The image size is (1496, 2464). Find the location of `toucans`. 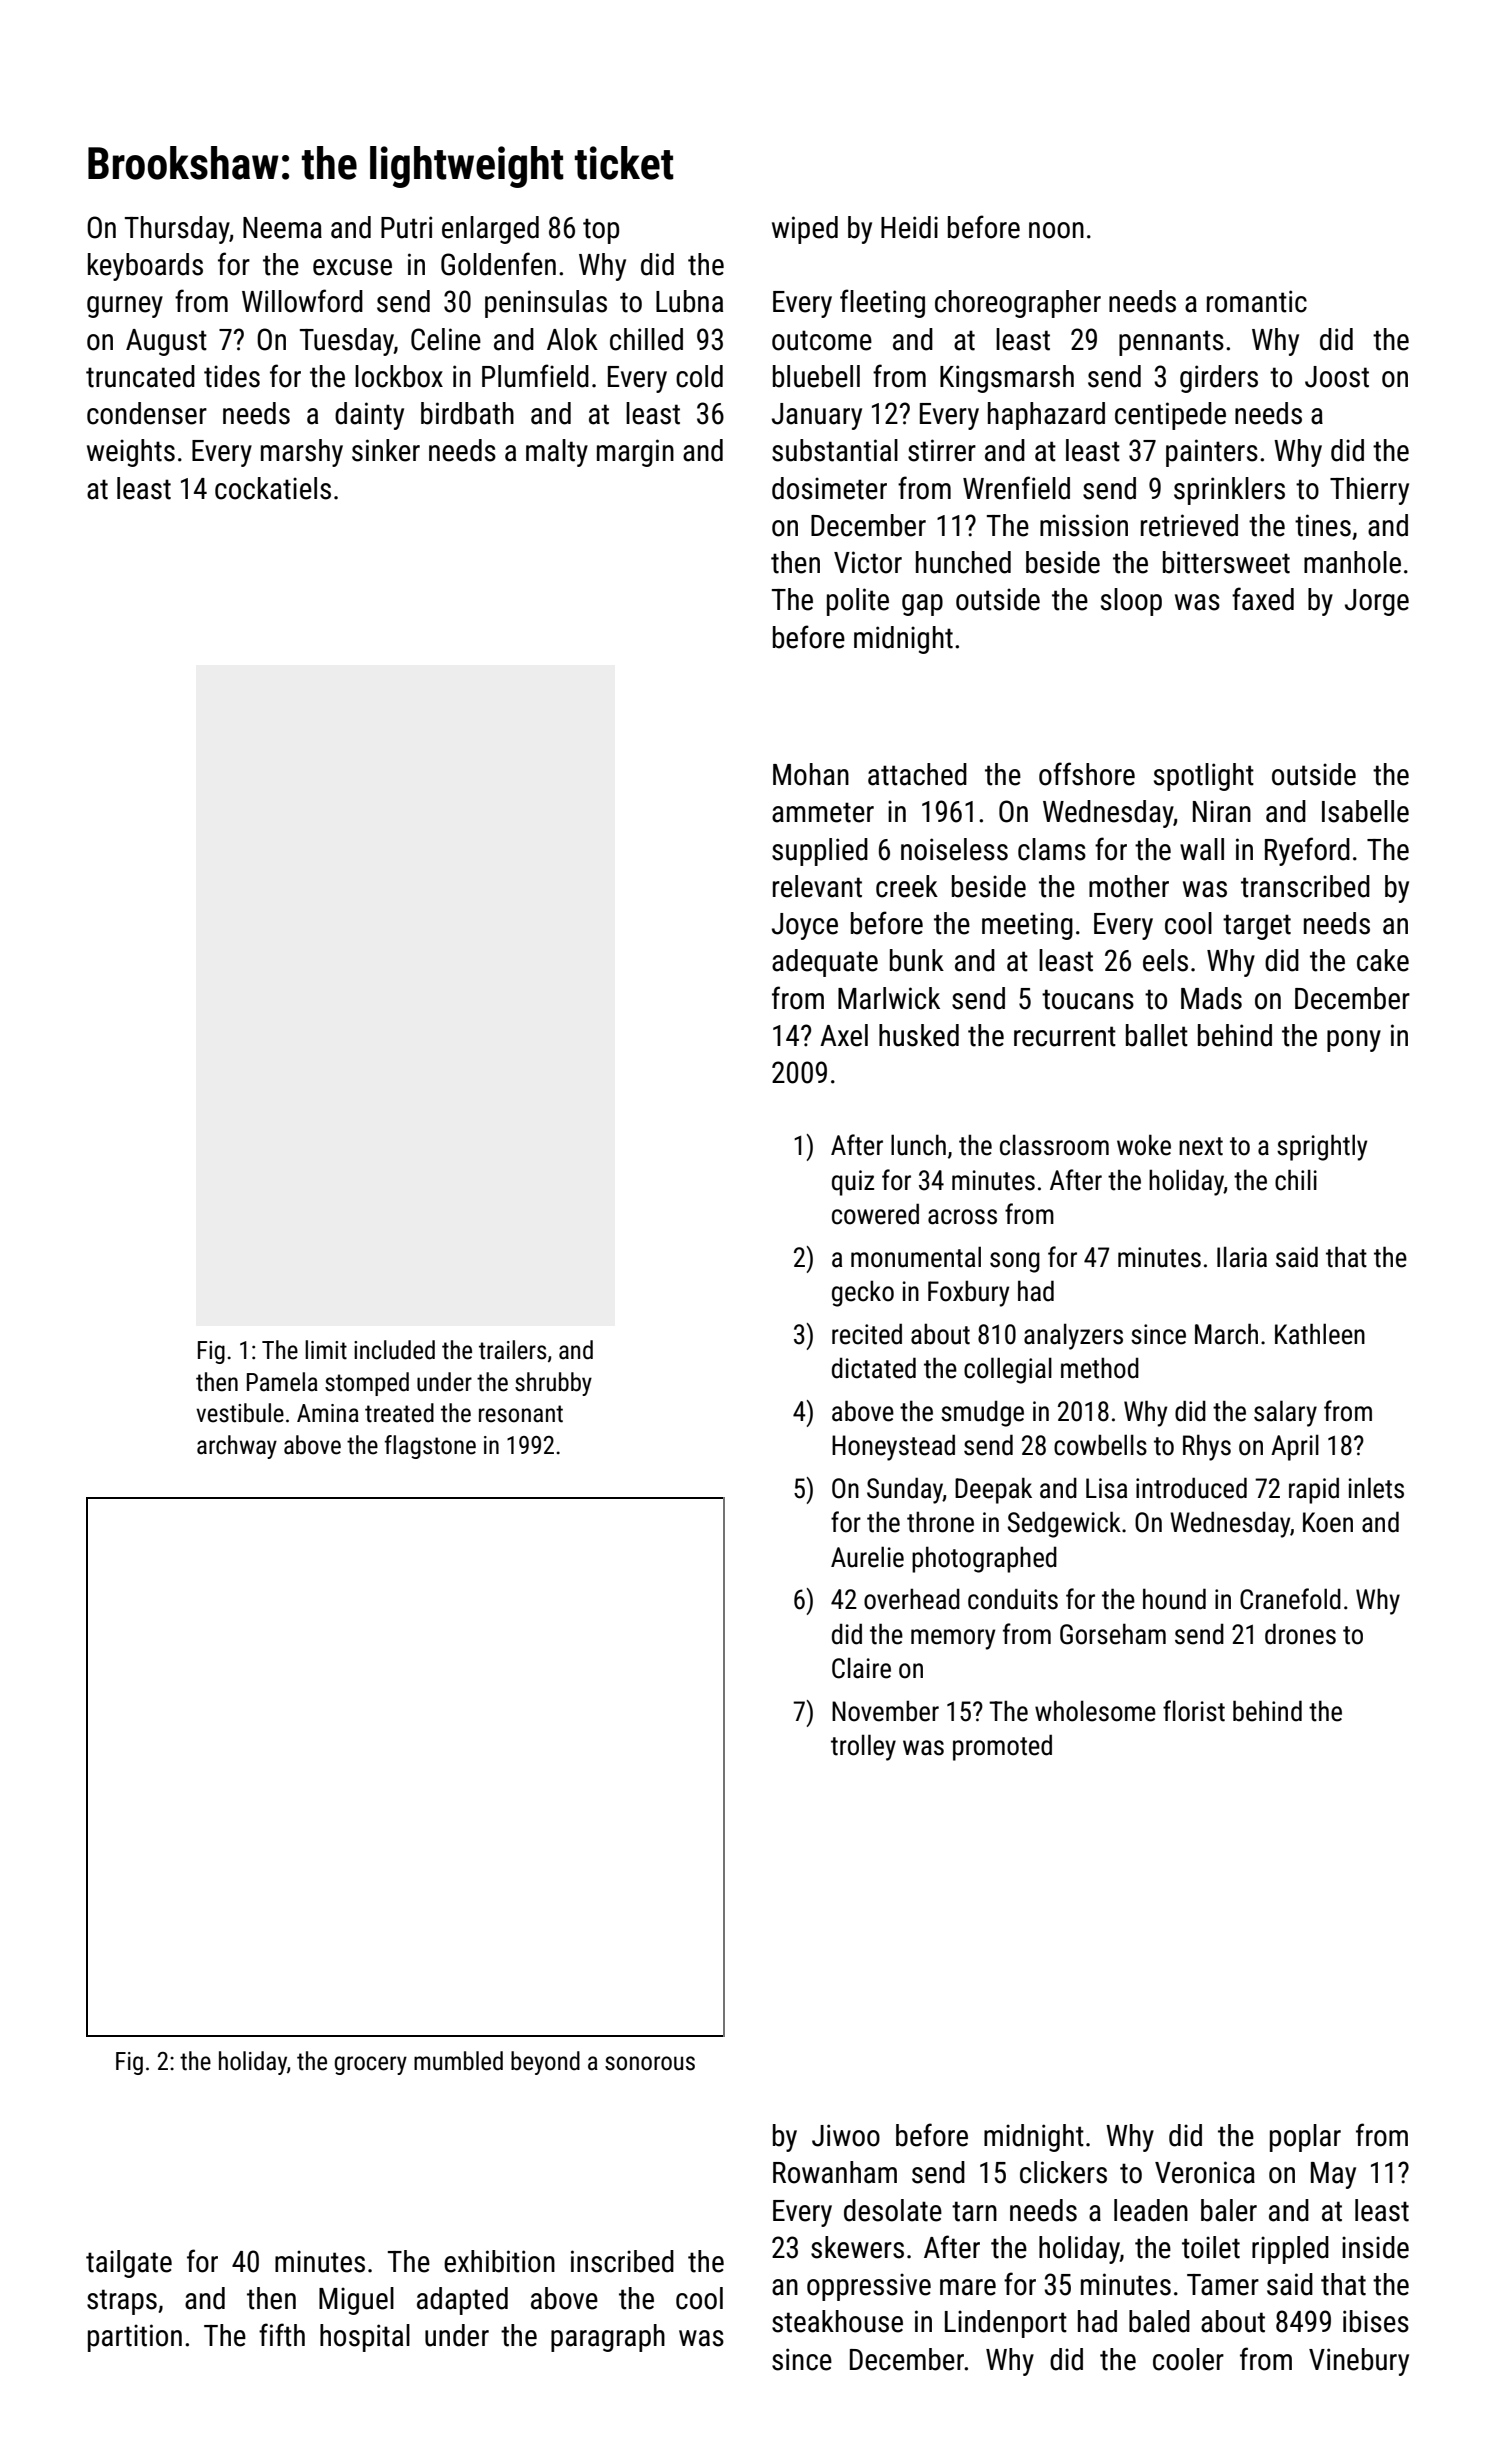

toucans is located at coordinates (1088, 999).
